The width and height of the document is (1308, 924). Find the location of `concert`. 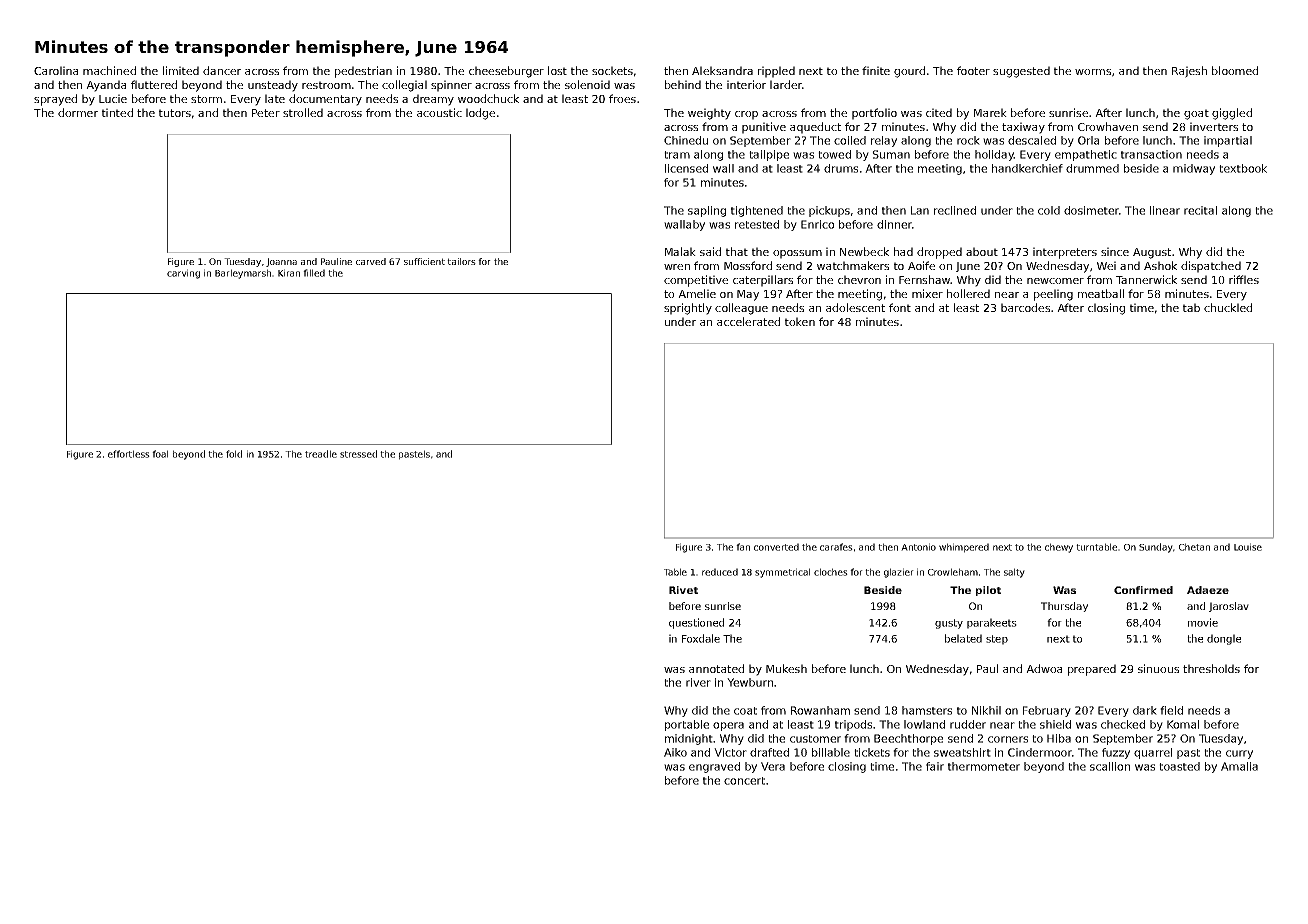

concert is located at coordinates (744, 781).
